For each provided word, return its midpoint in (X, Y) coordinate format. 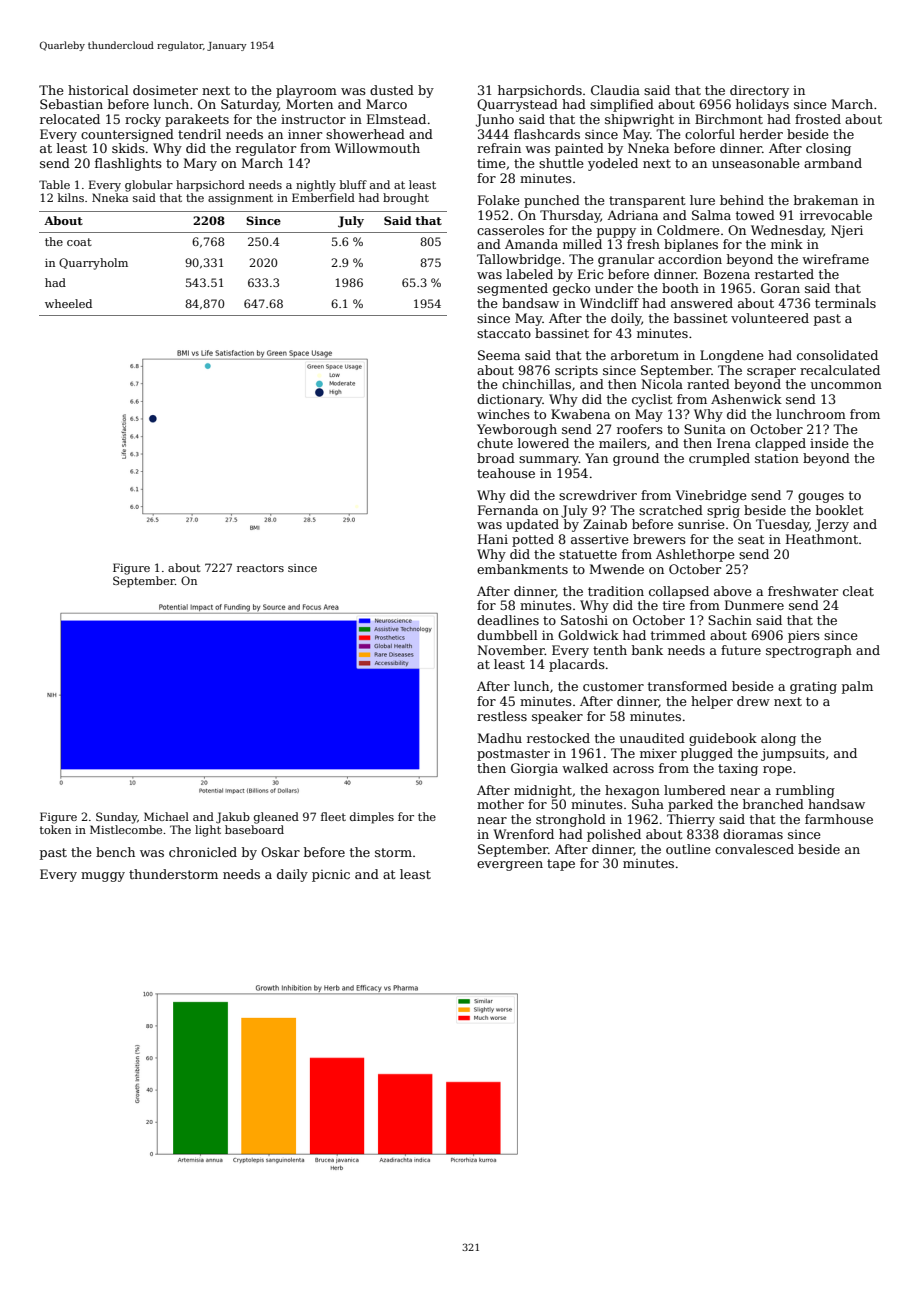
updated (532, 525)
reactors (260, 568)
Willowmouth (377, 148)
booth (680, 288)
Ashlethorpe (695, 555)
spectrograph (809, 651)
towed (755, 215)
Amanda (531, 244)
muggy (103, 877)
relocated (70, 119)
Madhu (500, 738)
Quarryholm (93, 264)
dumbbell (507, 635)
